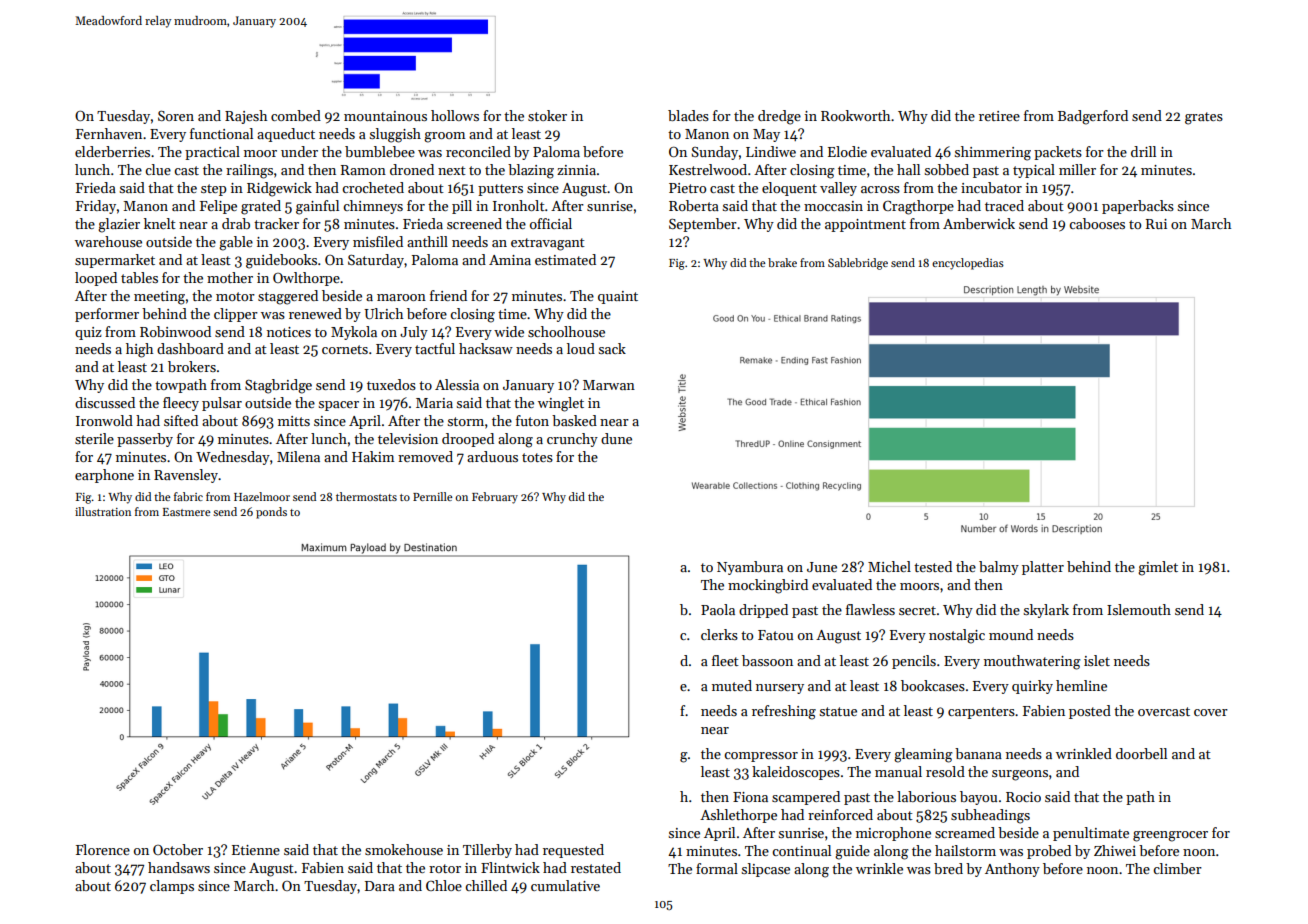 The height and width of the screenshot is (924, 1308). What do you see at coordinates (256, 850) in the screenshot?
I see `Etienne` at bounding box center [256, 850].
